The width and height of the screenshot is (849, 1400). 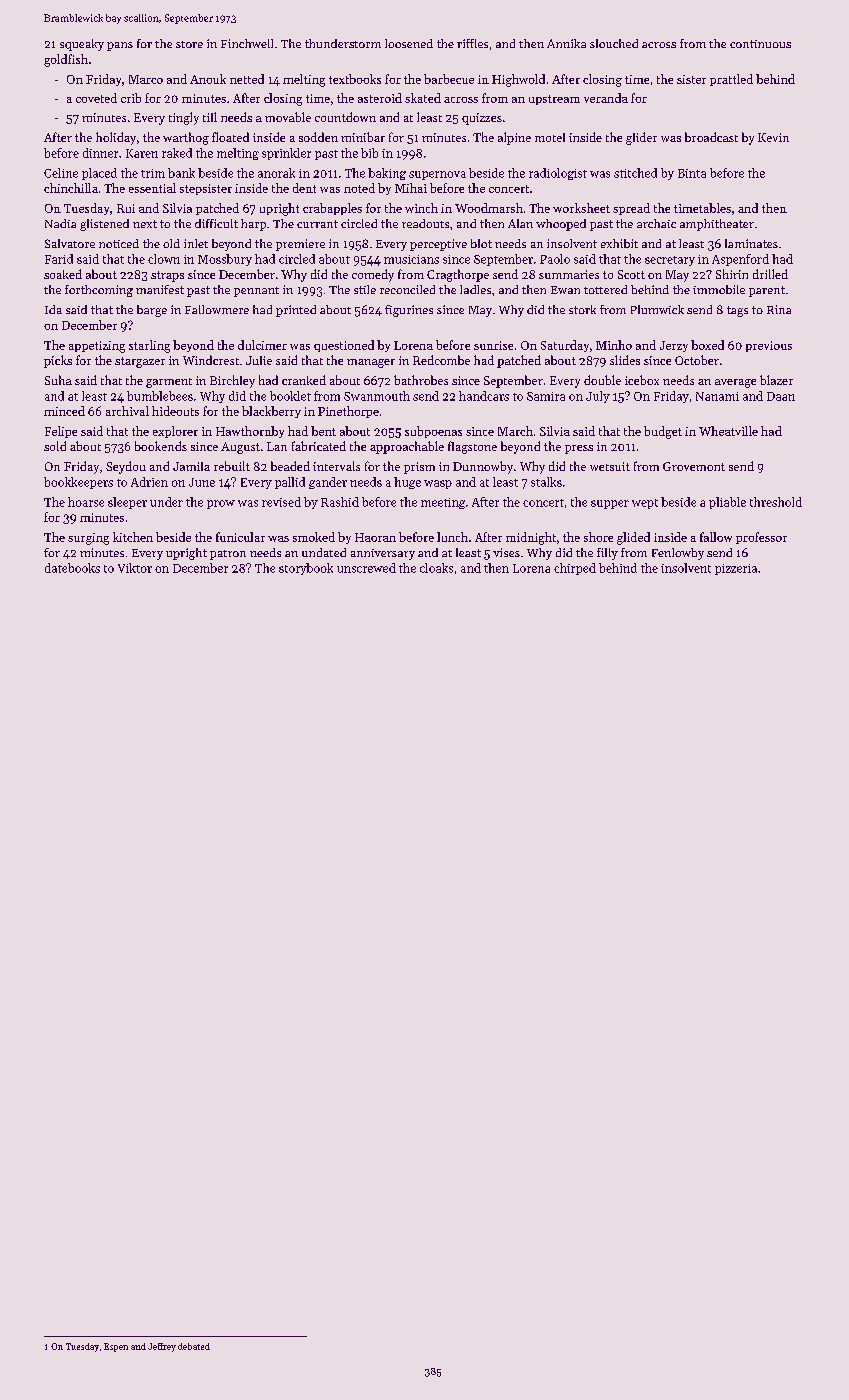 I want to click on musicians, so click(x=411, y=259).
